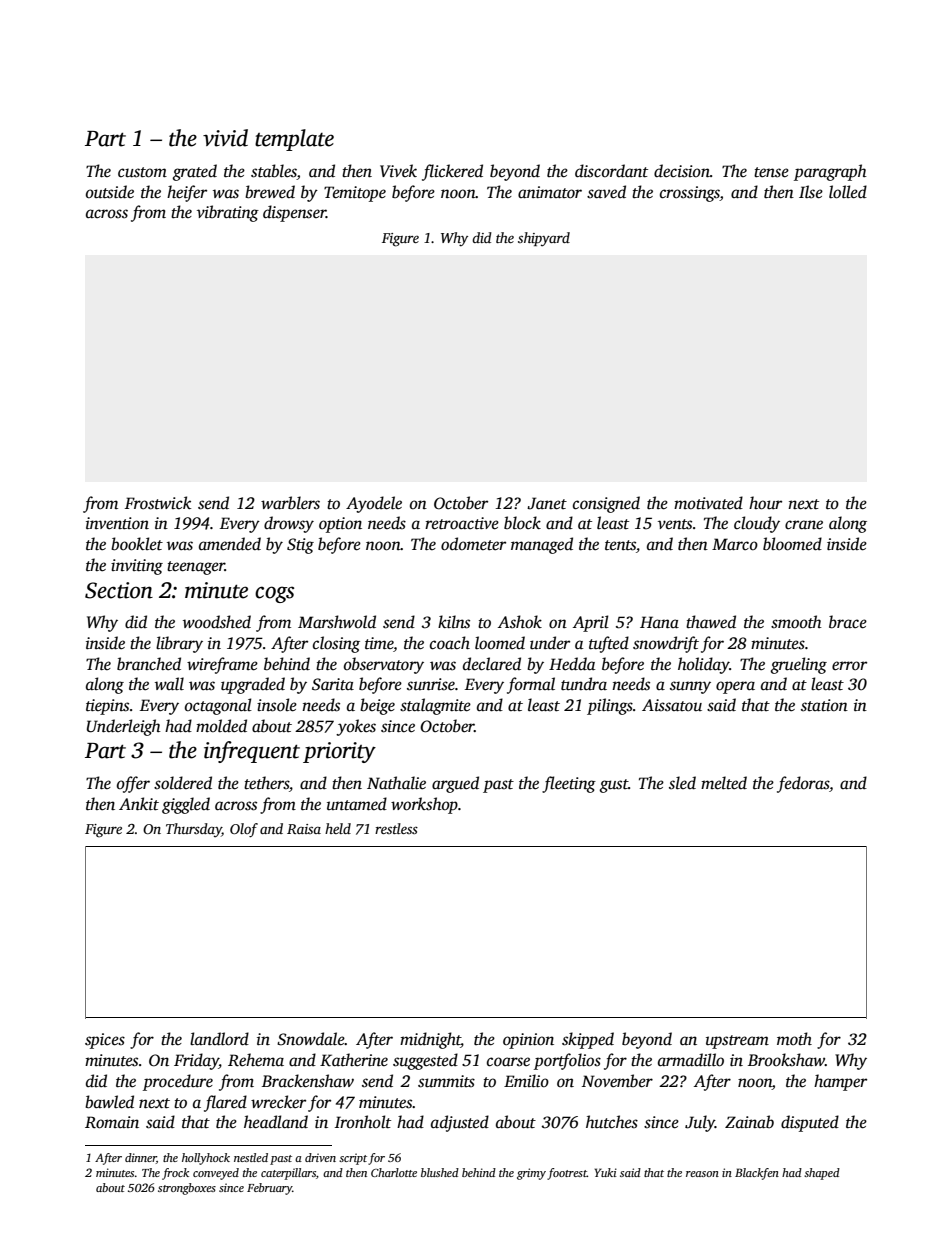  Describe the element at coordinates (824, 705) in the screenshot. I see `station` at that location.
